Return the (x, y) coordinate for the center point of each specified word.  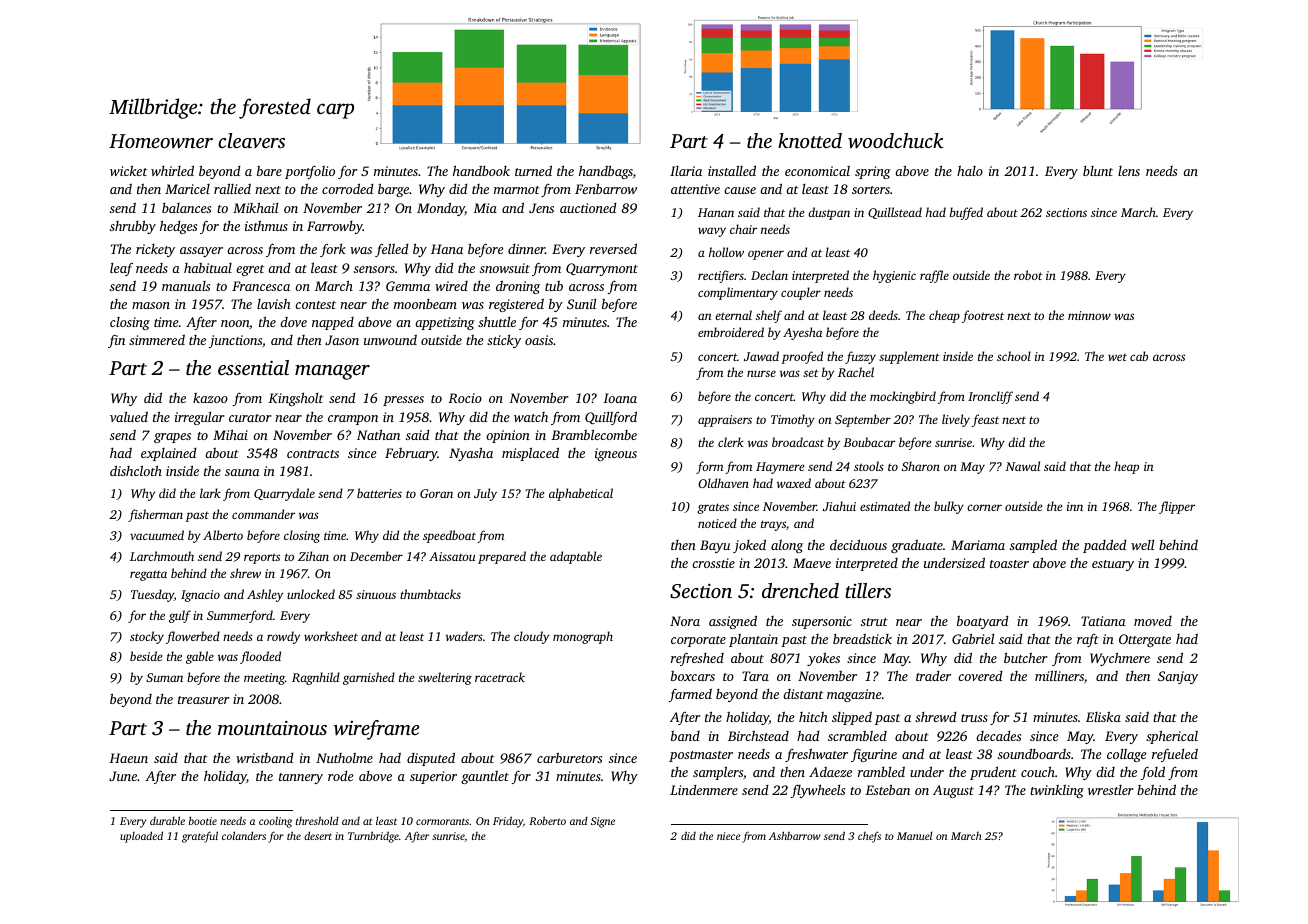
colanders (244, 835)
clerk (731, 442)
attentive (695, 189)
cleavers (251, 140)
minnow (1089, 315)
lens (1129, 171)
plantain (753, 640)
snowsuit (505, 268)
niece (728, 836)
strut (874, 622)
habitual (208, 268)
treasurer (204, 700)
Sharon (921, 466)
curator (250, 418)
